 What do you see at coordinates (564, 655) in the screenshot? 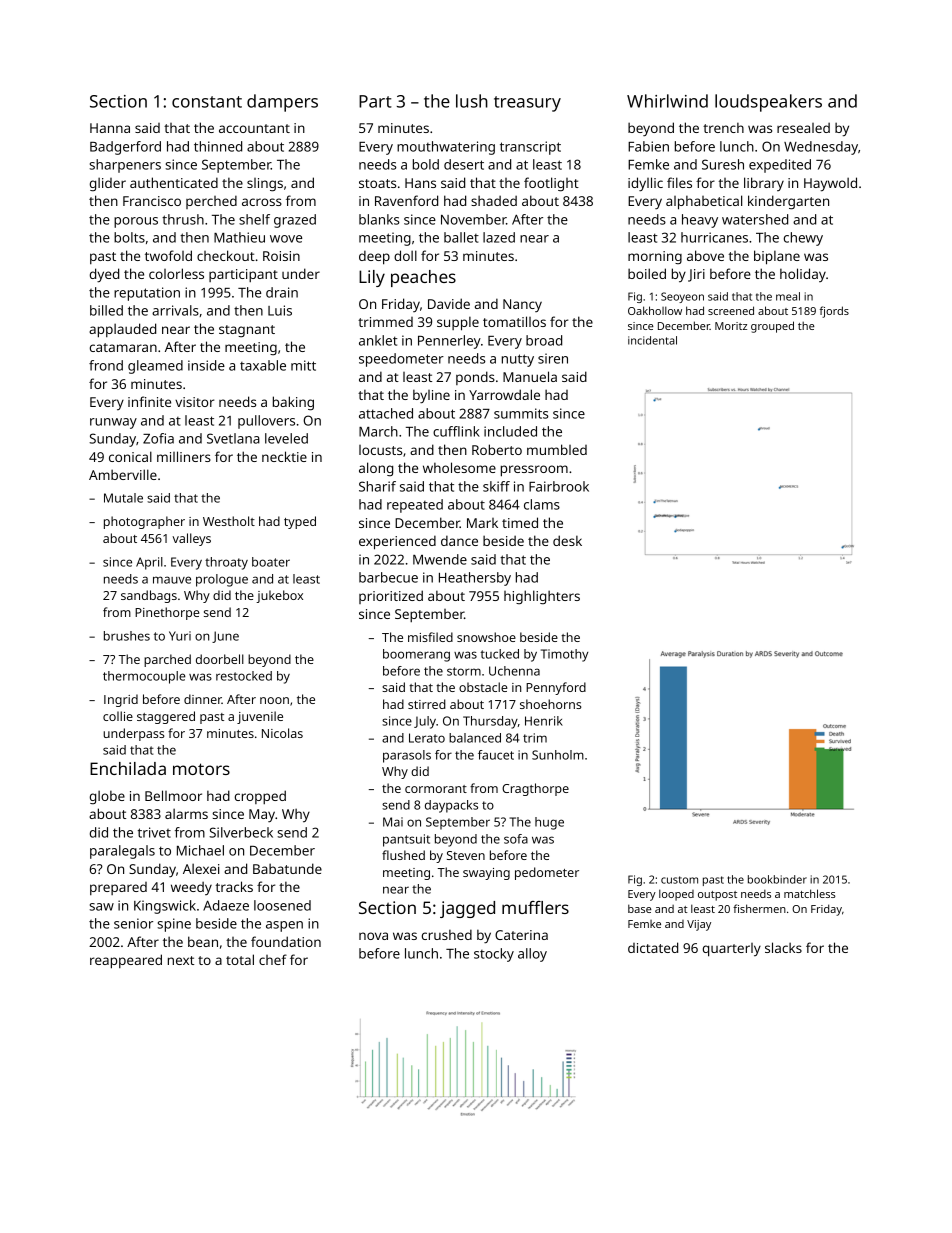
I see `Timothy` at bounding box center [564, 655].
